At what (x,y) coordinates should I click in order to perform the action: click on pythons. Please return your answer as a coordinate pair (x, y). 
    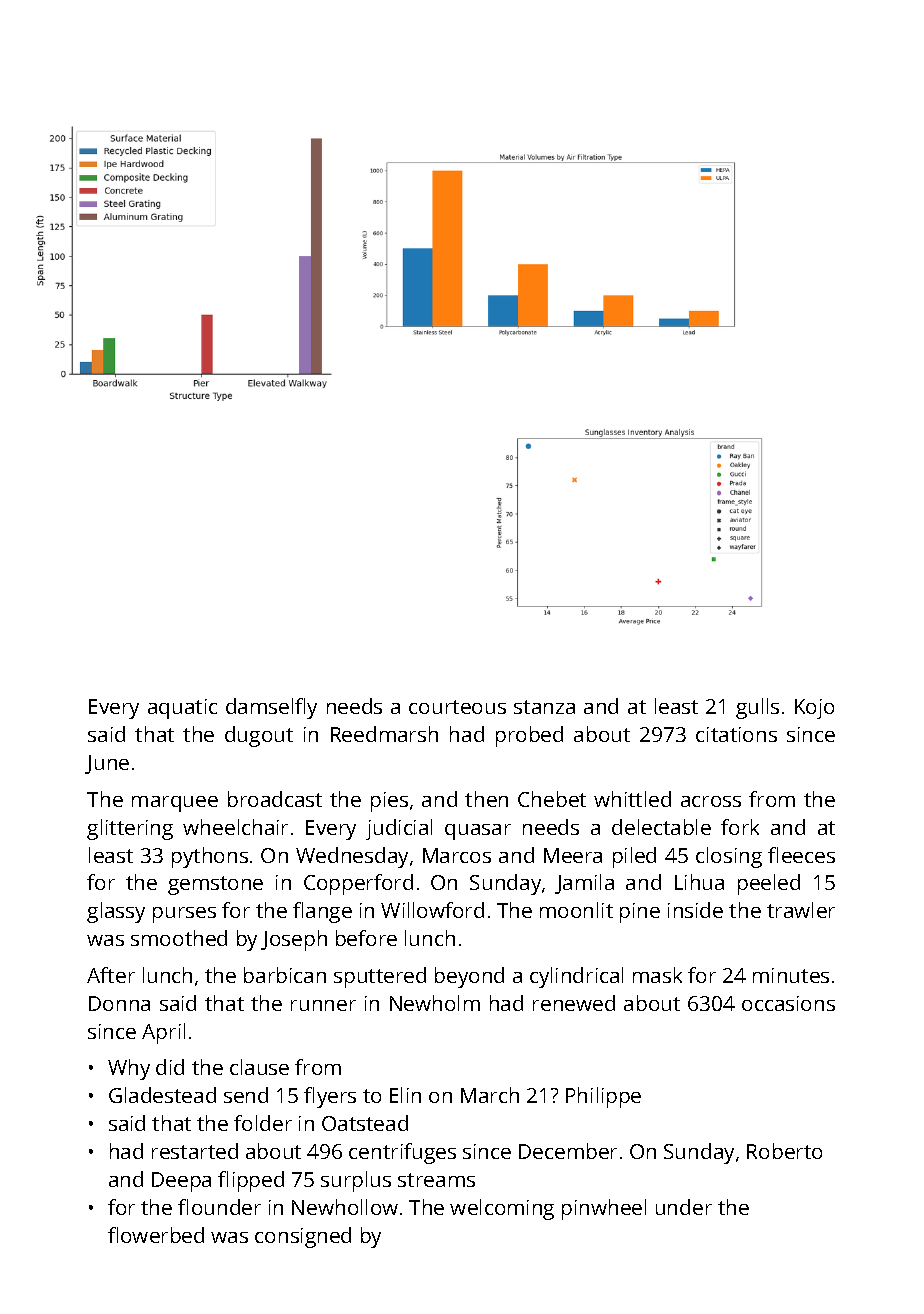
    Looking at the image, I should click on (210, 857).
